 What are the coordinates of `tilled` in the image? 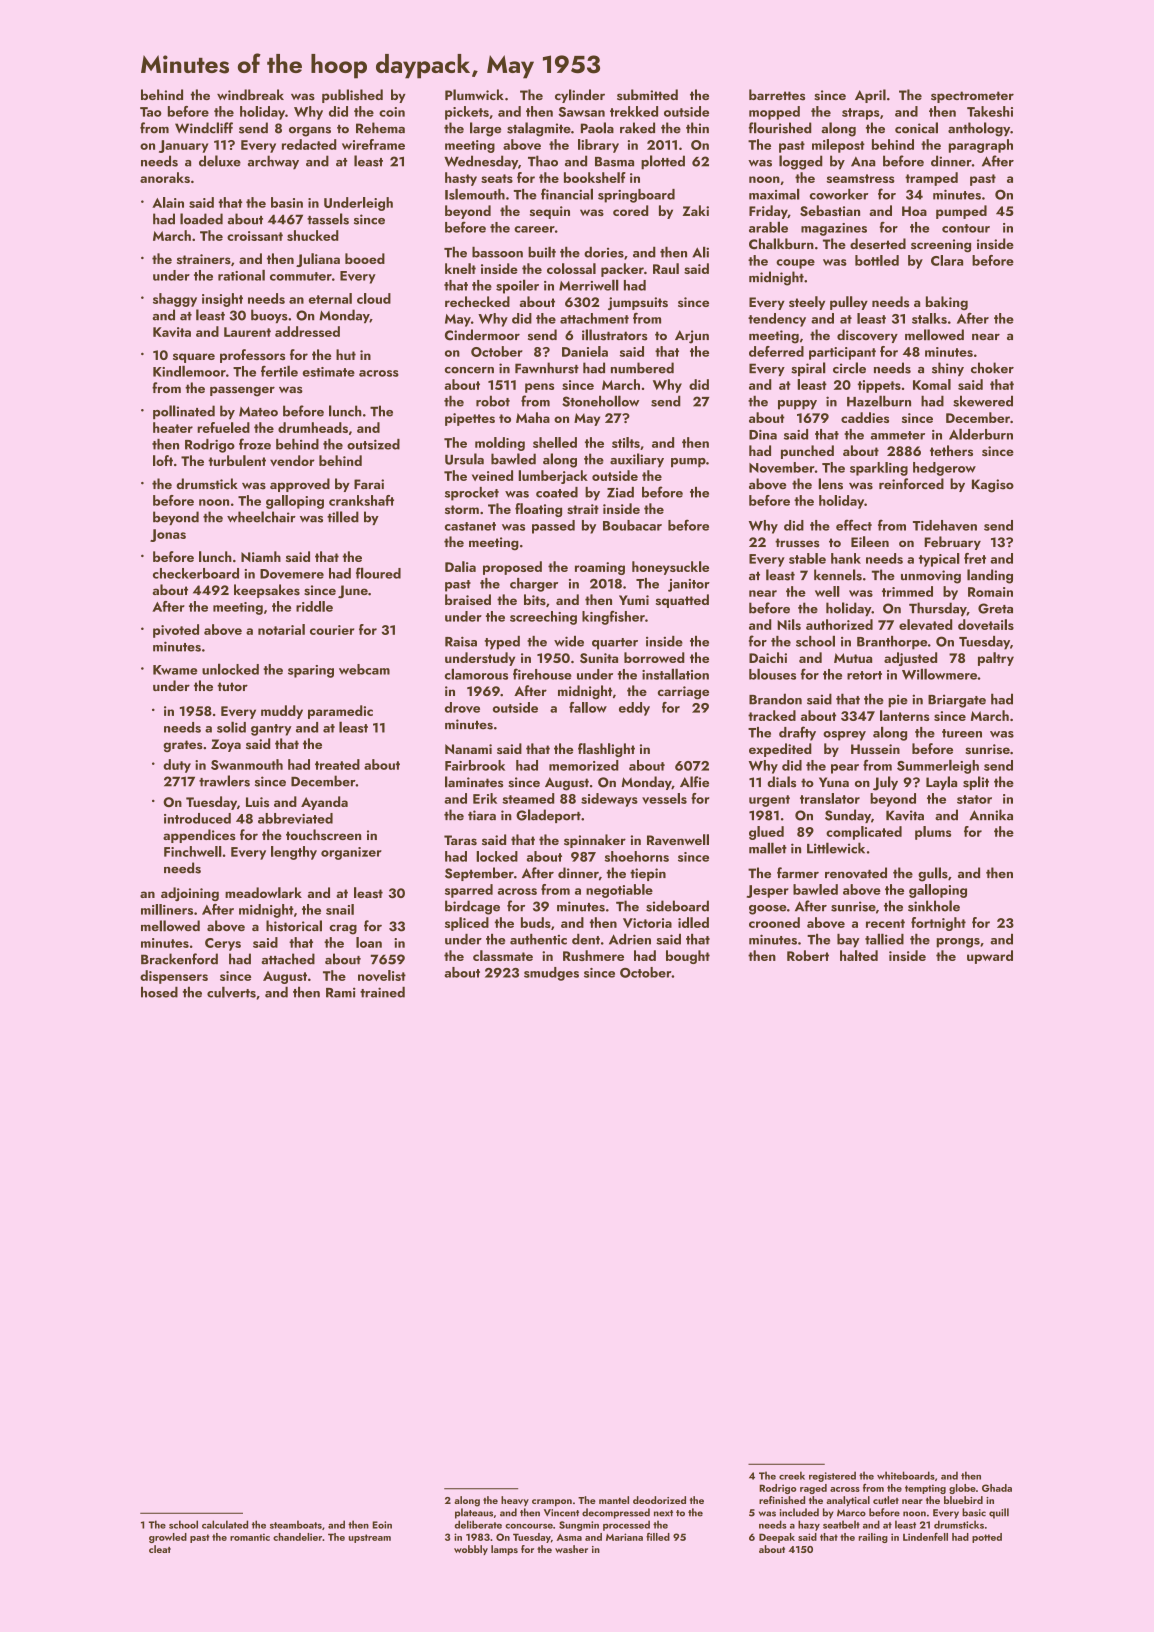 It's located at (343, 517).
